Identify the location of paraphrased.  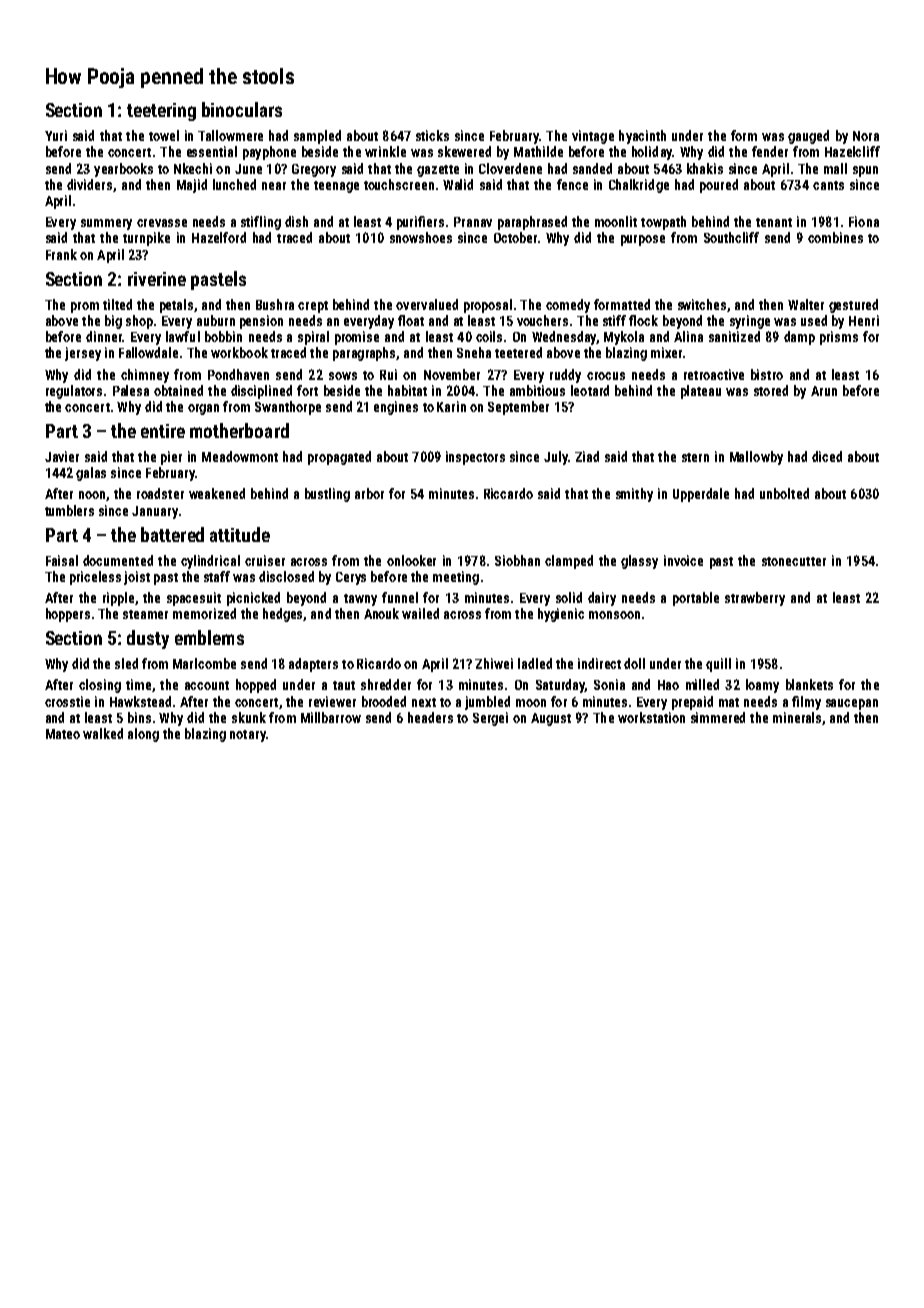
(532, 223).
